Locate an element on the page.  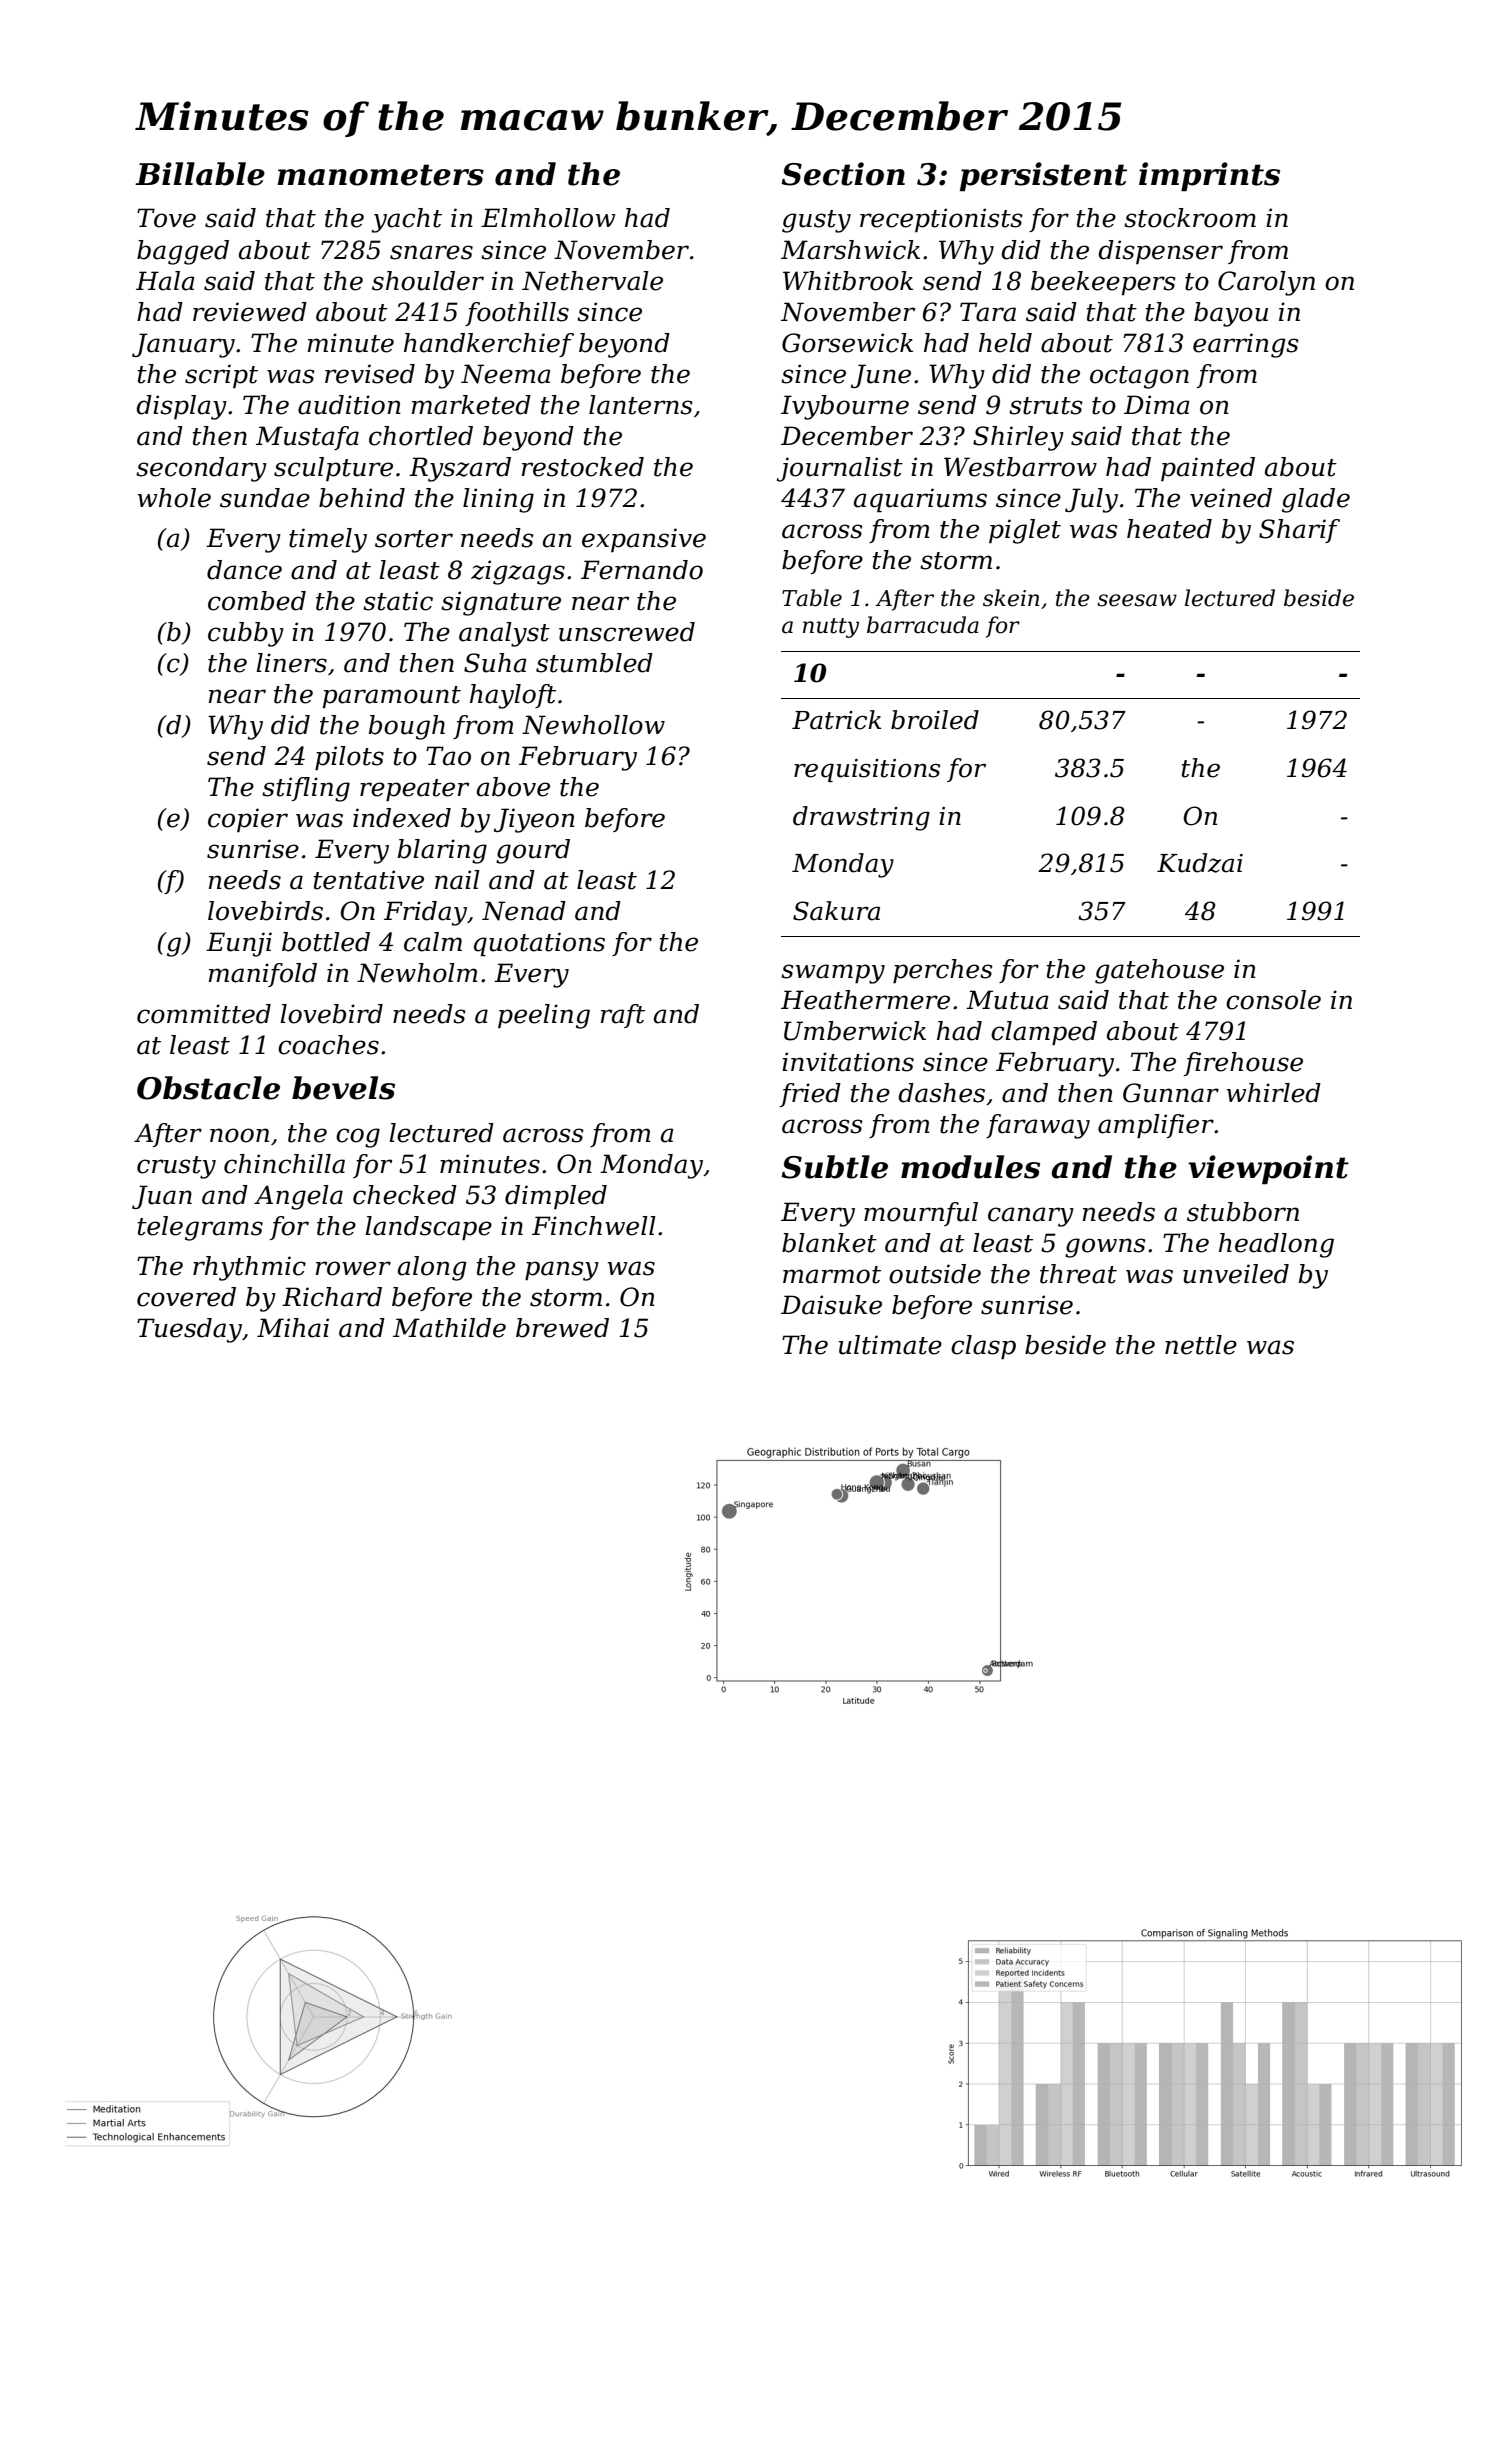
paramount is located at coordinates (392, 697).
